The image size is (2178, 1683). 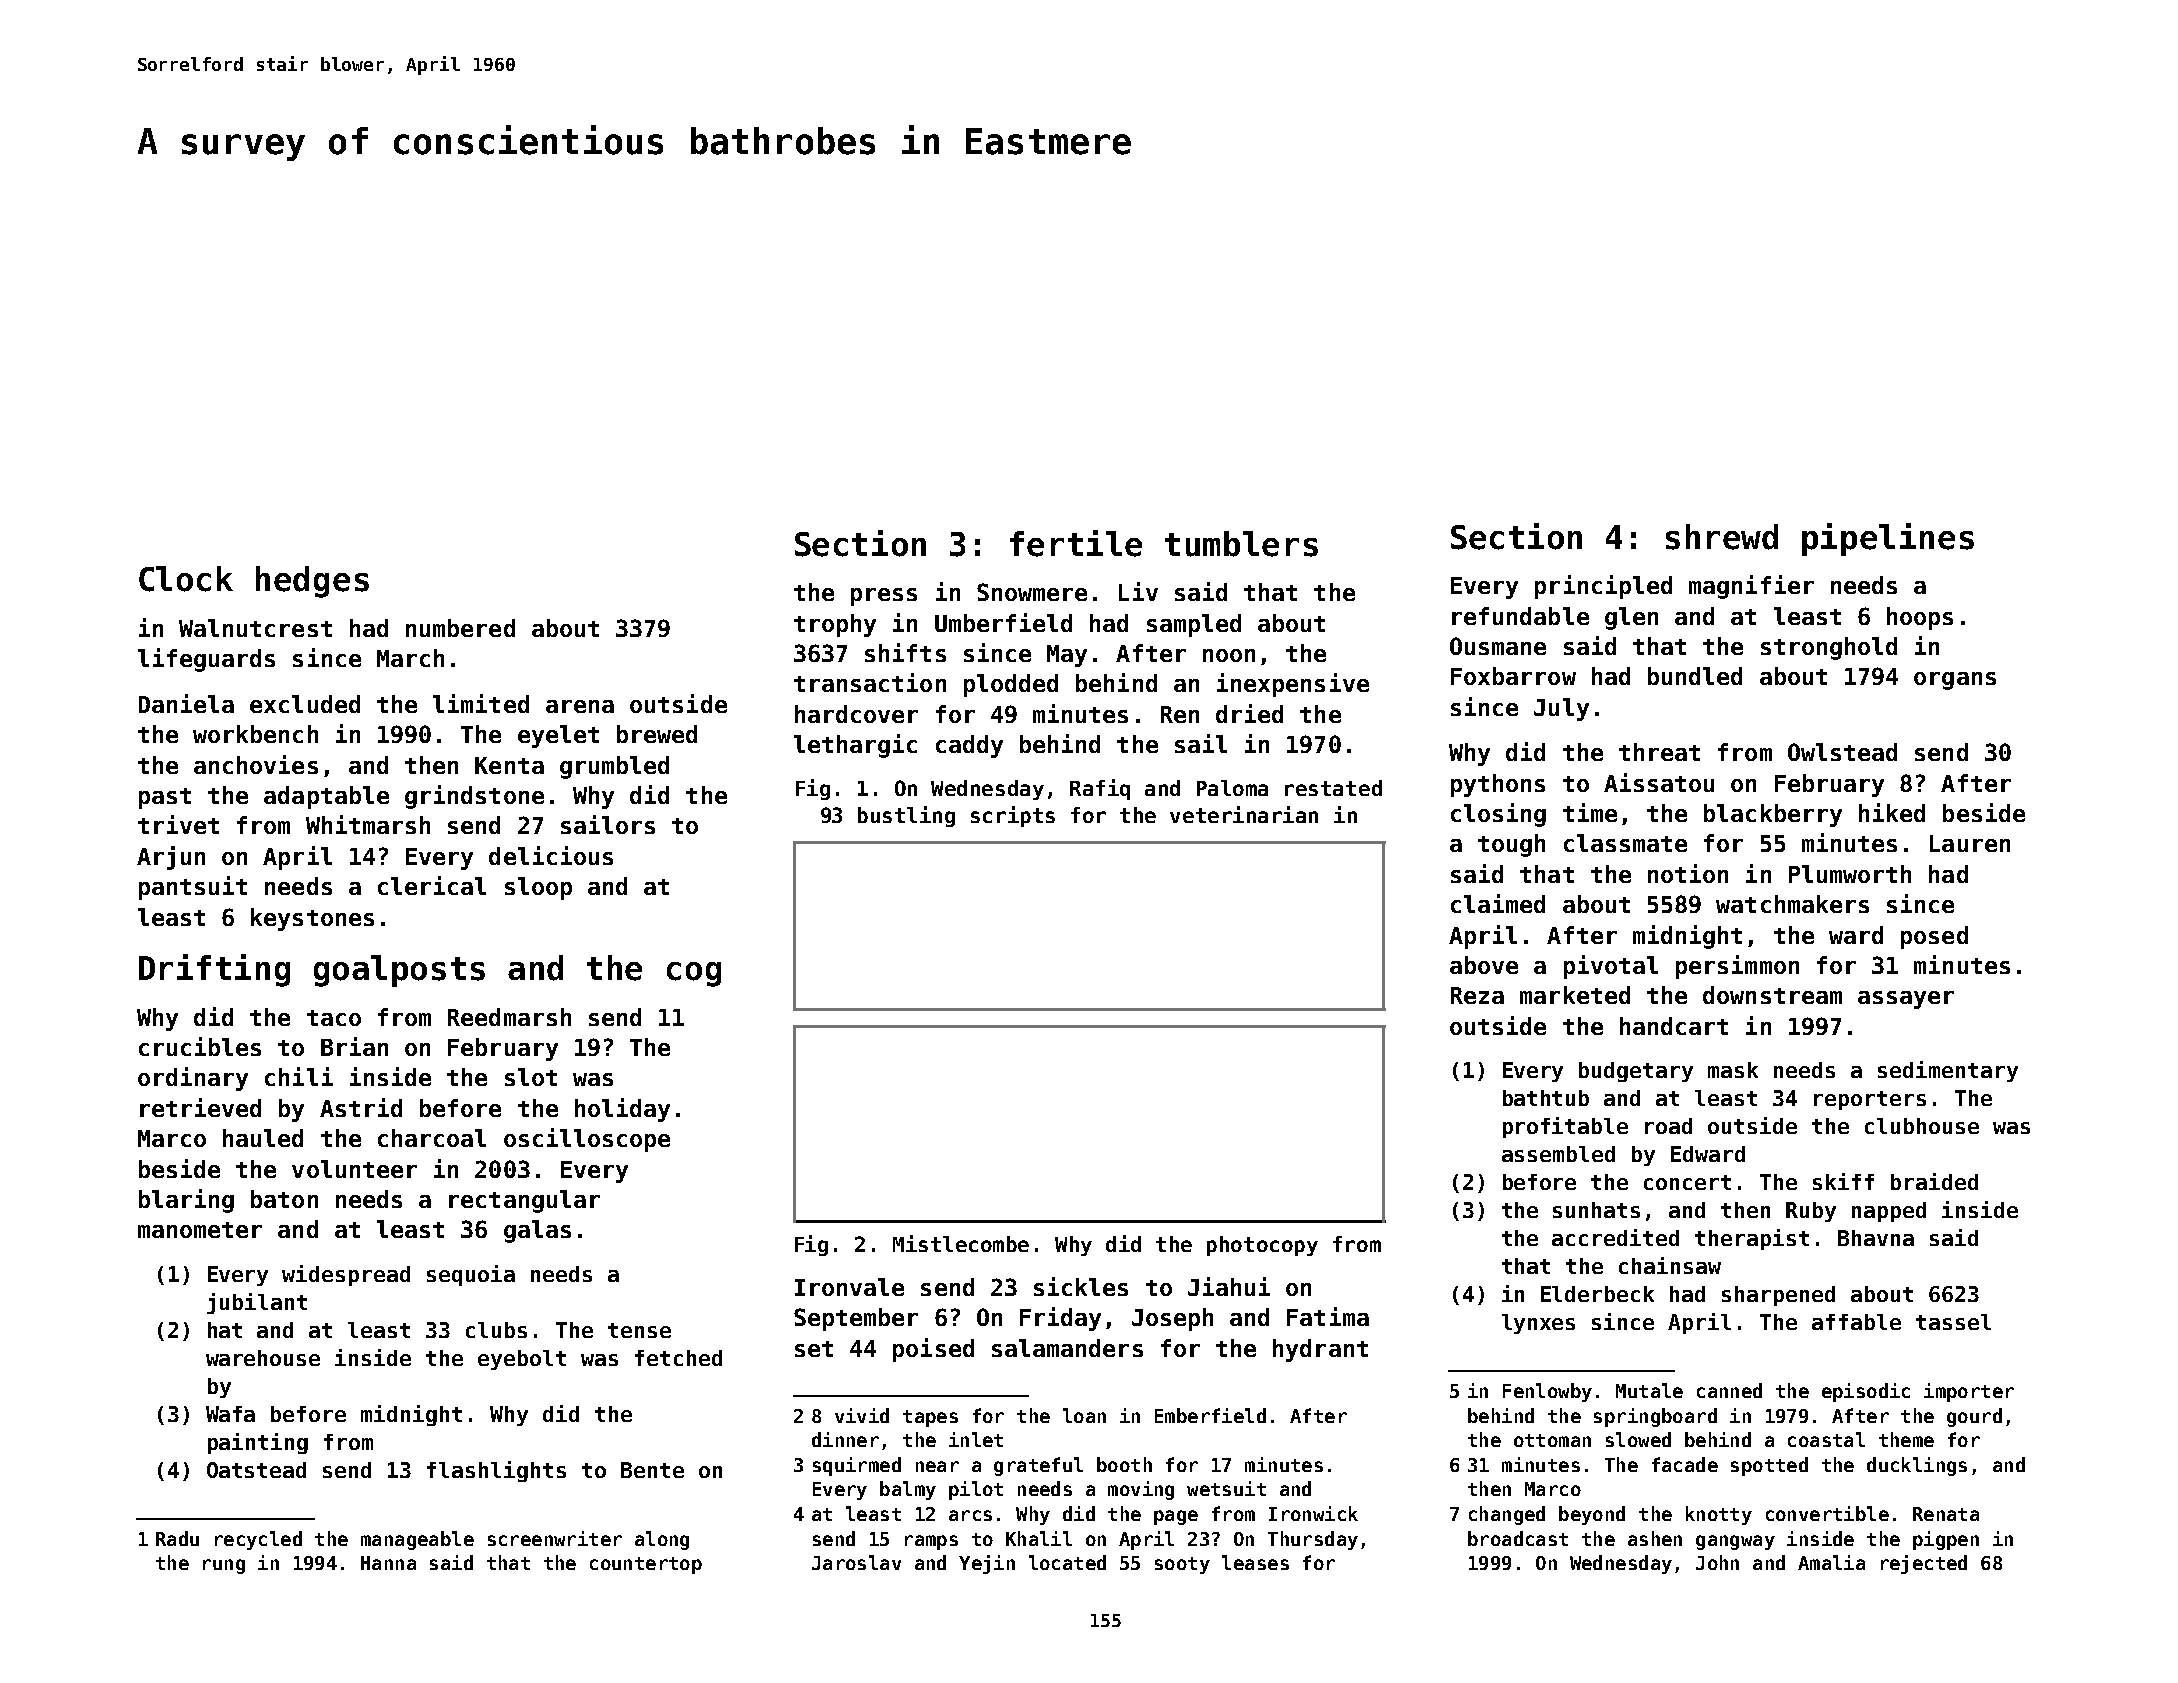 What do you see at coordinates (1084, 1415) in the page?
I see `loan` at bounding box center [1084, 1415].
